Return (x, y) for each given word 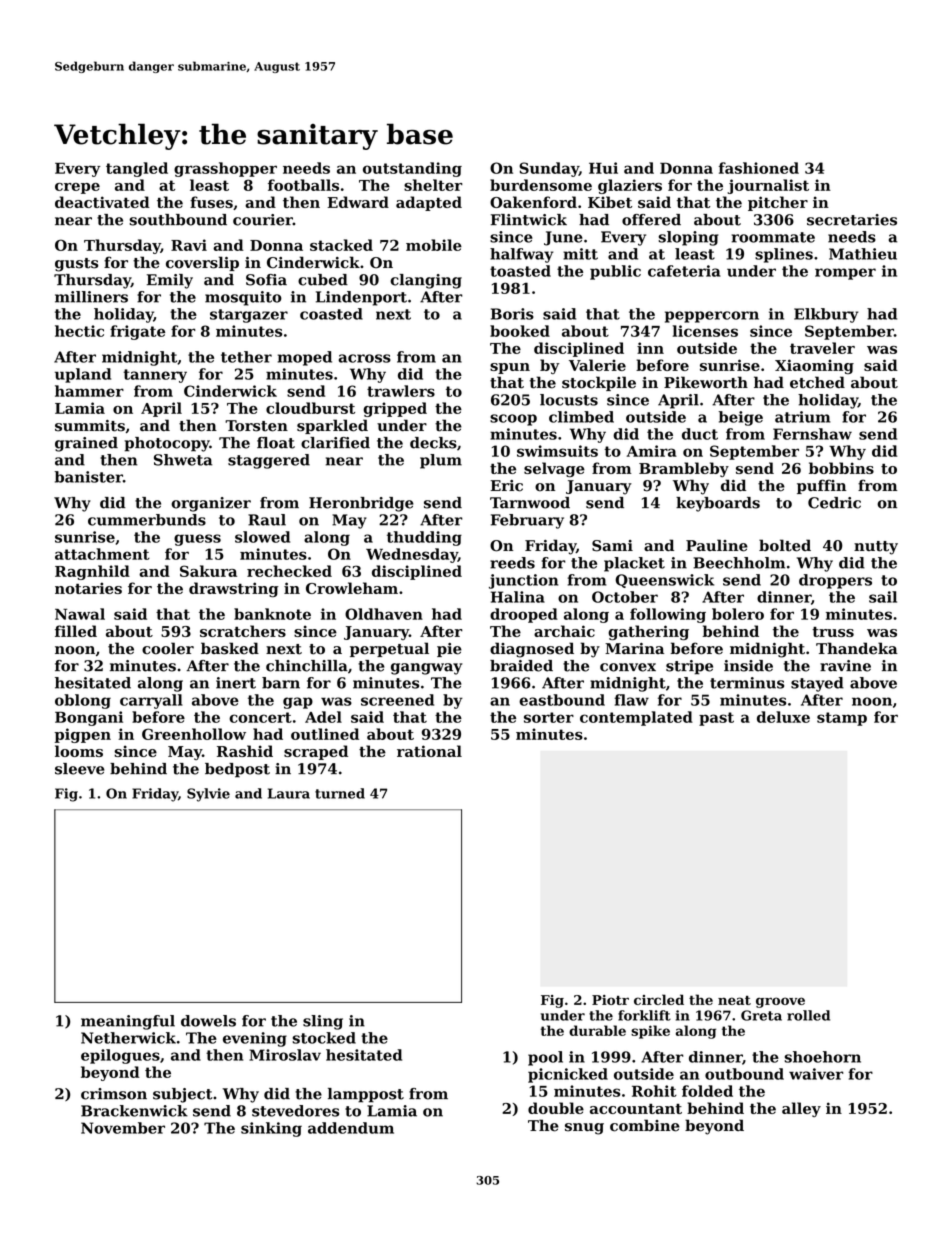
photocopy (167, 444)
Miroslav (285, 1055)
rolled (808, 1015)
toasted (520, 271)
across (364, 358)
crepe (77, 188)
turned (340, 793)
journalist (768, 186)
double (556, 1108)
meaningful (128, 1022)
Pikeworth (706, 382)
